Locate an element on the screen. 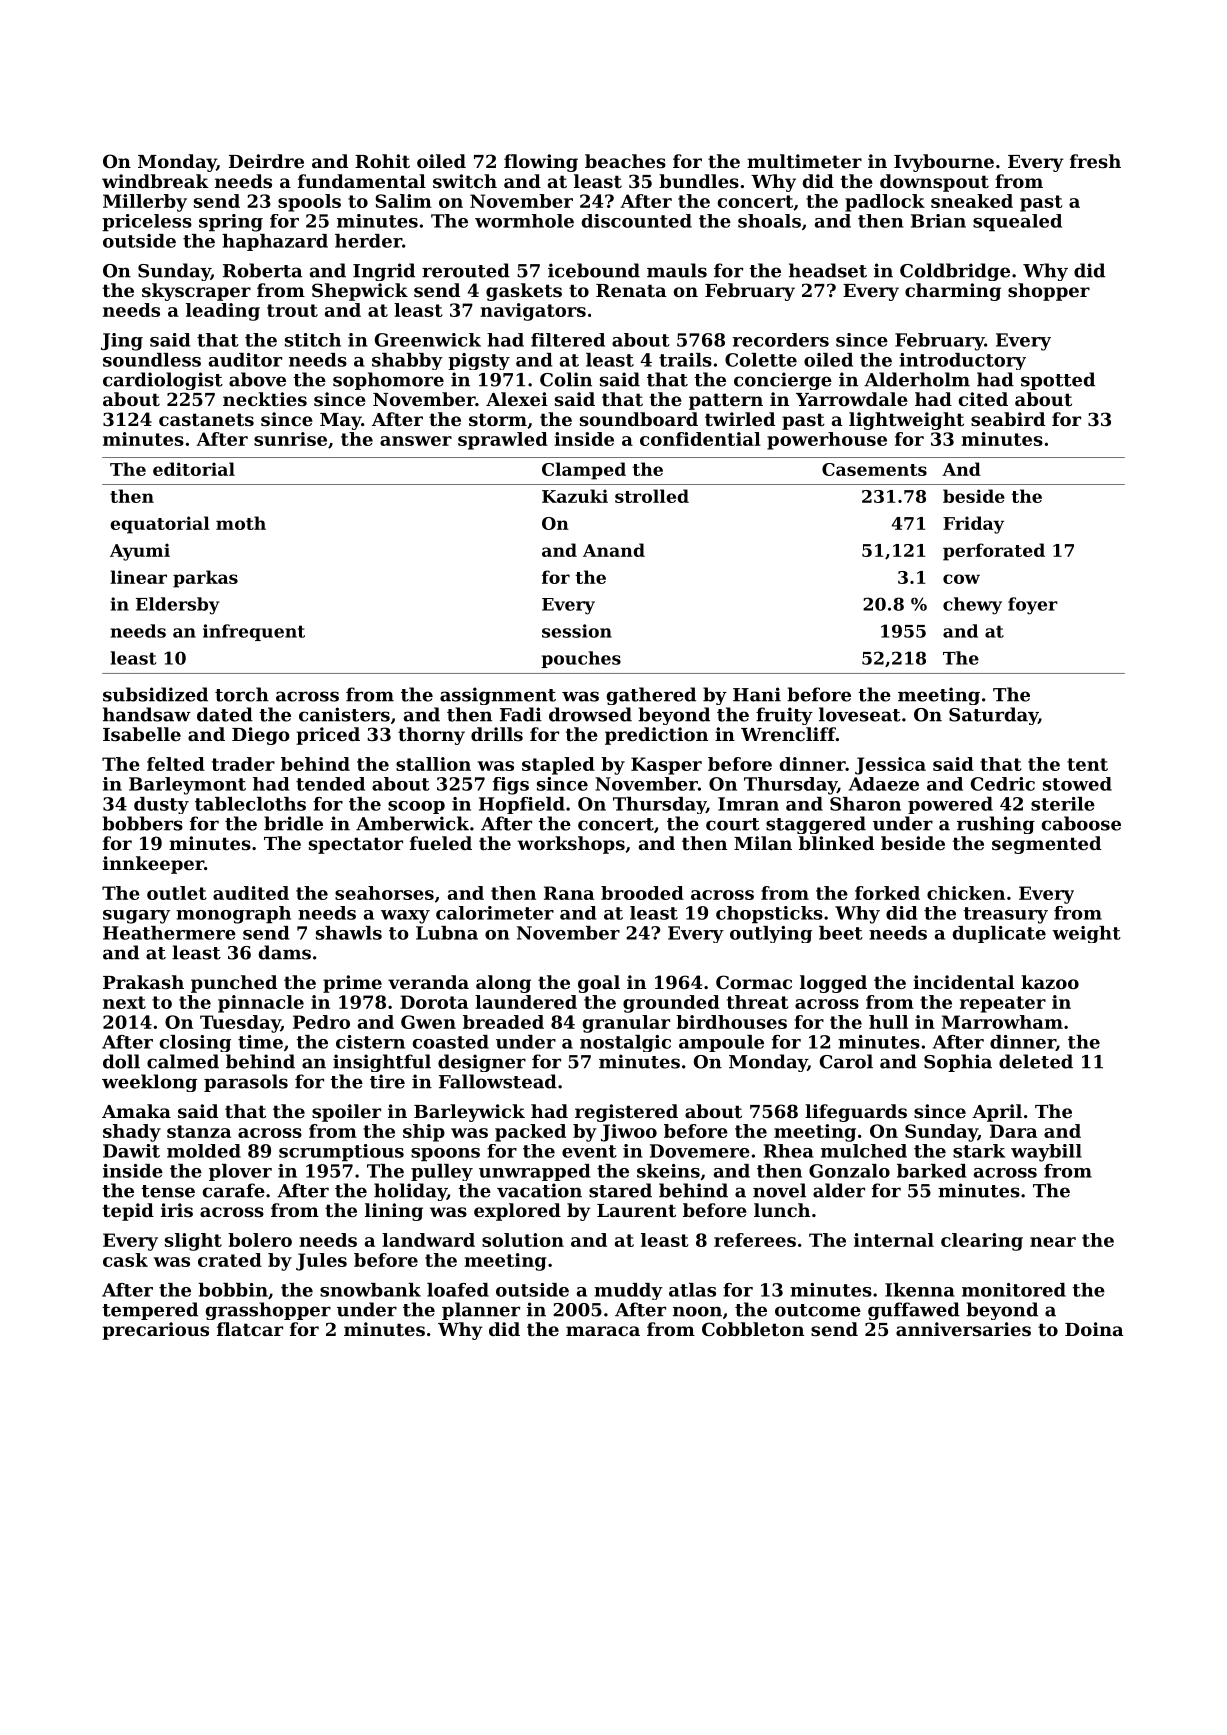 The height and width of the screenshot is (1735, 1227). Heathermere is located at coordinates (169, 933).
